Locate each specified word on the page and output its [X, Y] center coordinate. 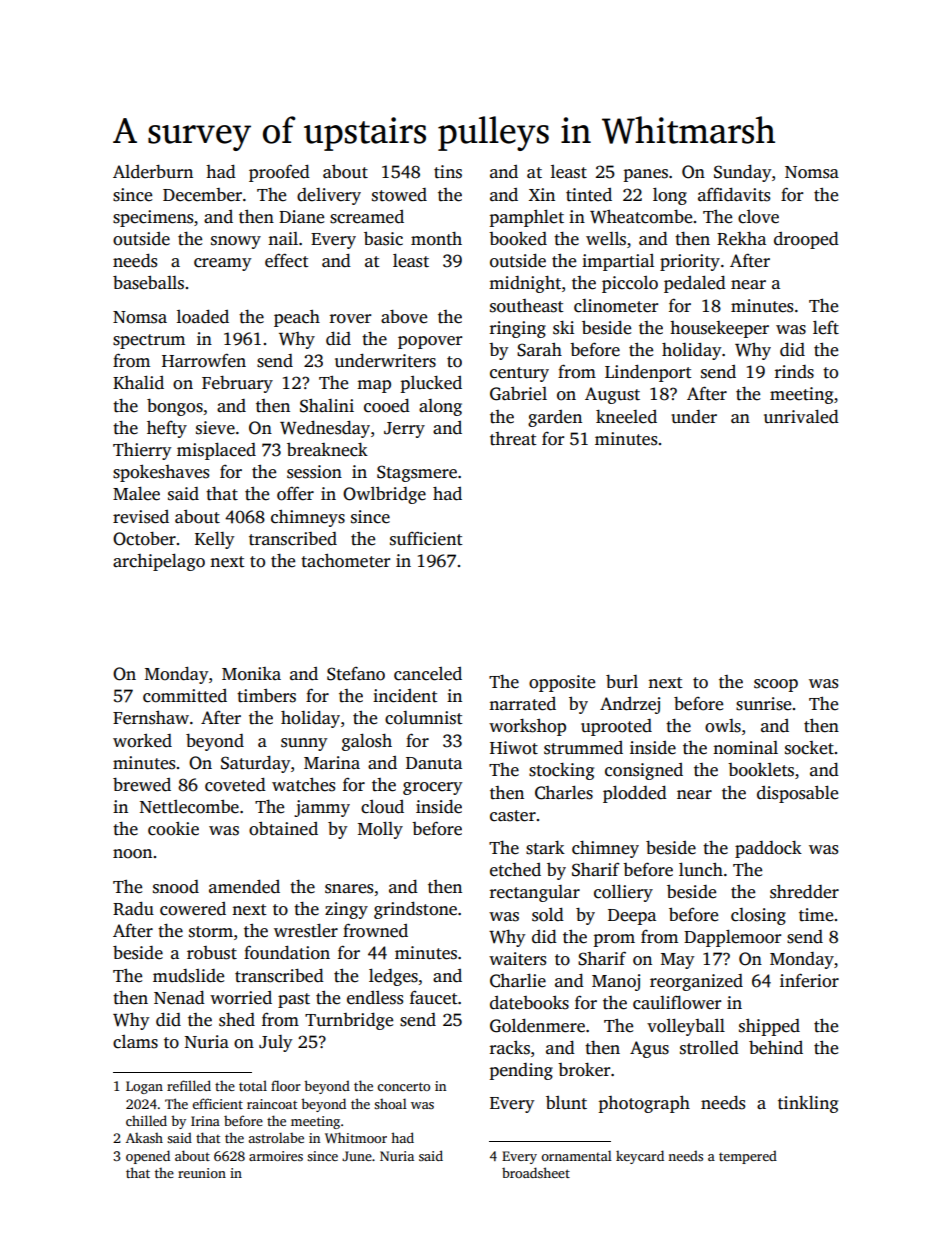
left [826, 327]
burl [622, 681]
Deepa [632, 917]
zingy [346, 910]
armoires [276, 1156]
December [202, 195]
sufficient [426, 538]
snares [349, 889]
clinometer [616, 306]
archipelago [159, 562]
